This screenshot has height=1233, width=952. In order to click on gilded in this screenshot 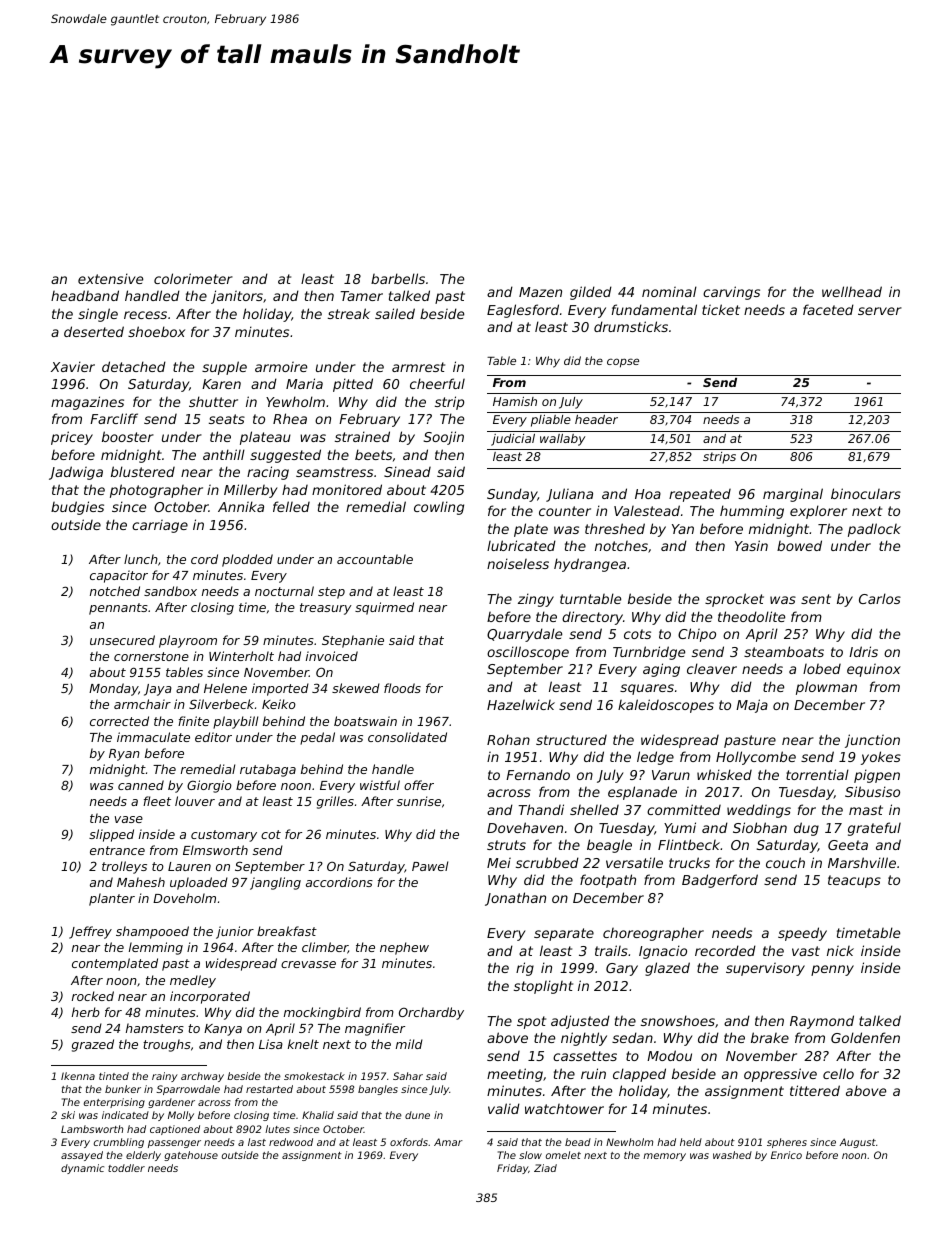, I will do `click(591, 293)`.
